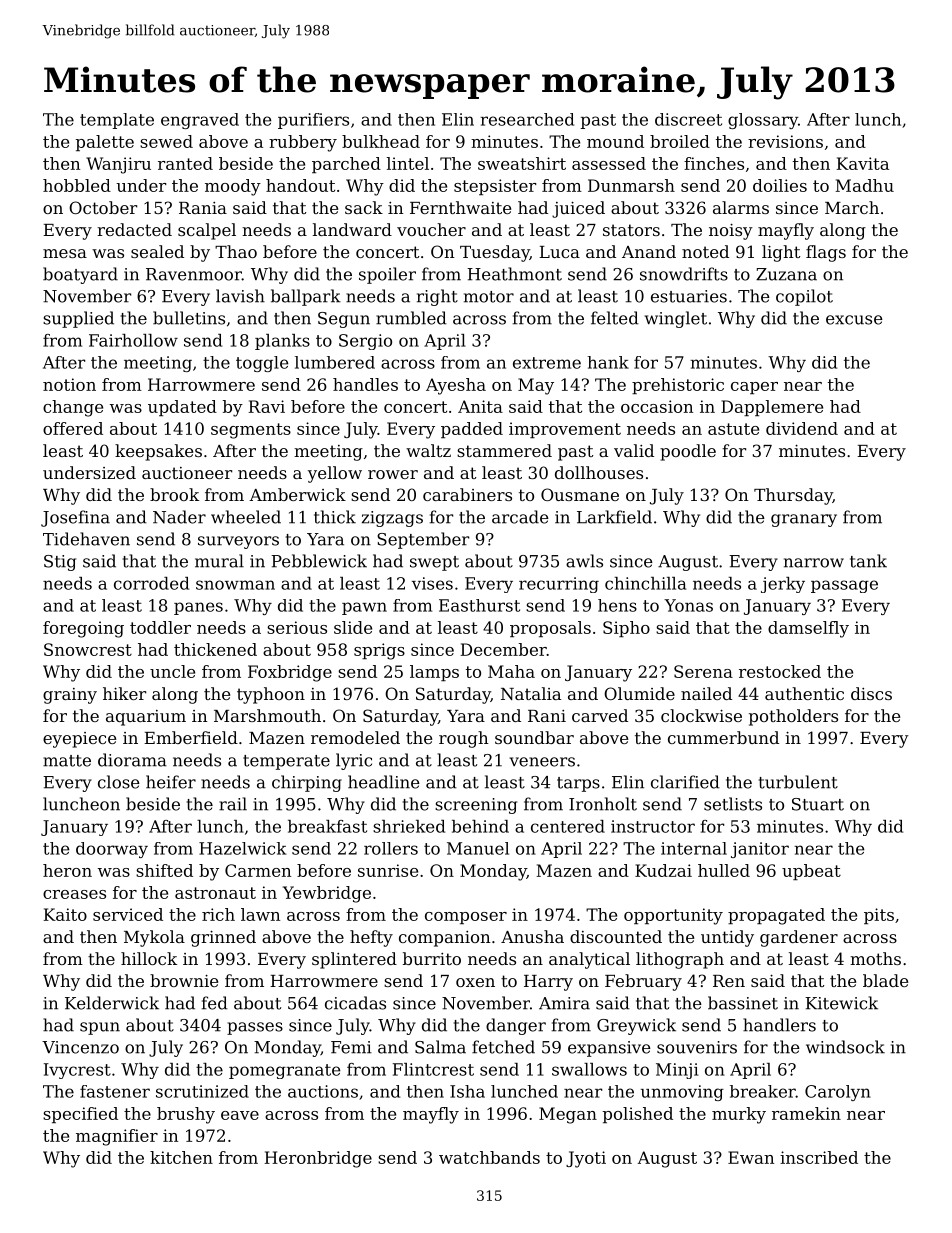  What do you see at coordinates (80, 1115) in the screenshot?
I see `specified` at bounding box center [80, 1115].
